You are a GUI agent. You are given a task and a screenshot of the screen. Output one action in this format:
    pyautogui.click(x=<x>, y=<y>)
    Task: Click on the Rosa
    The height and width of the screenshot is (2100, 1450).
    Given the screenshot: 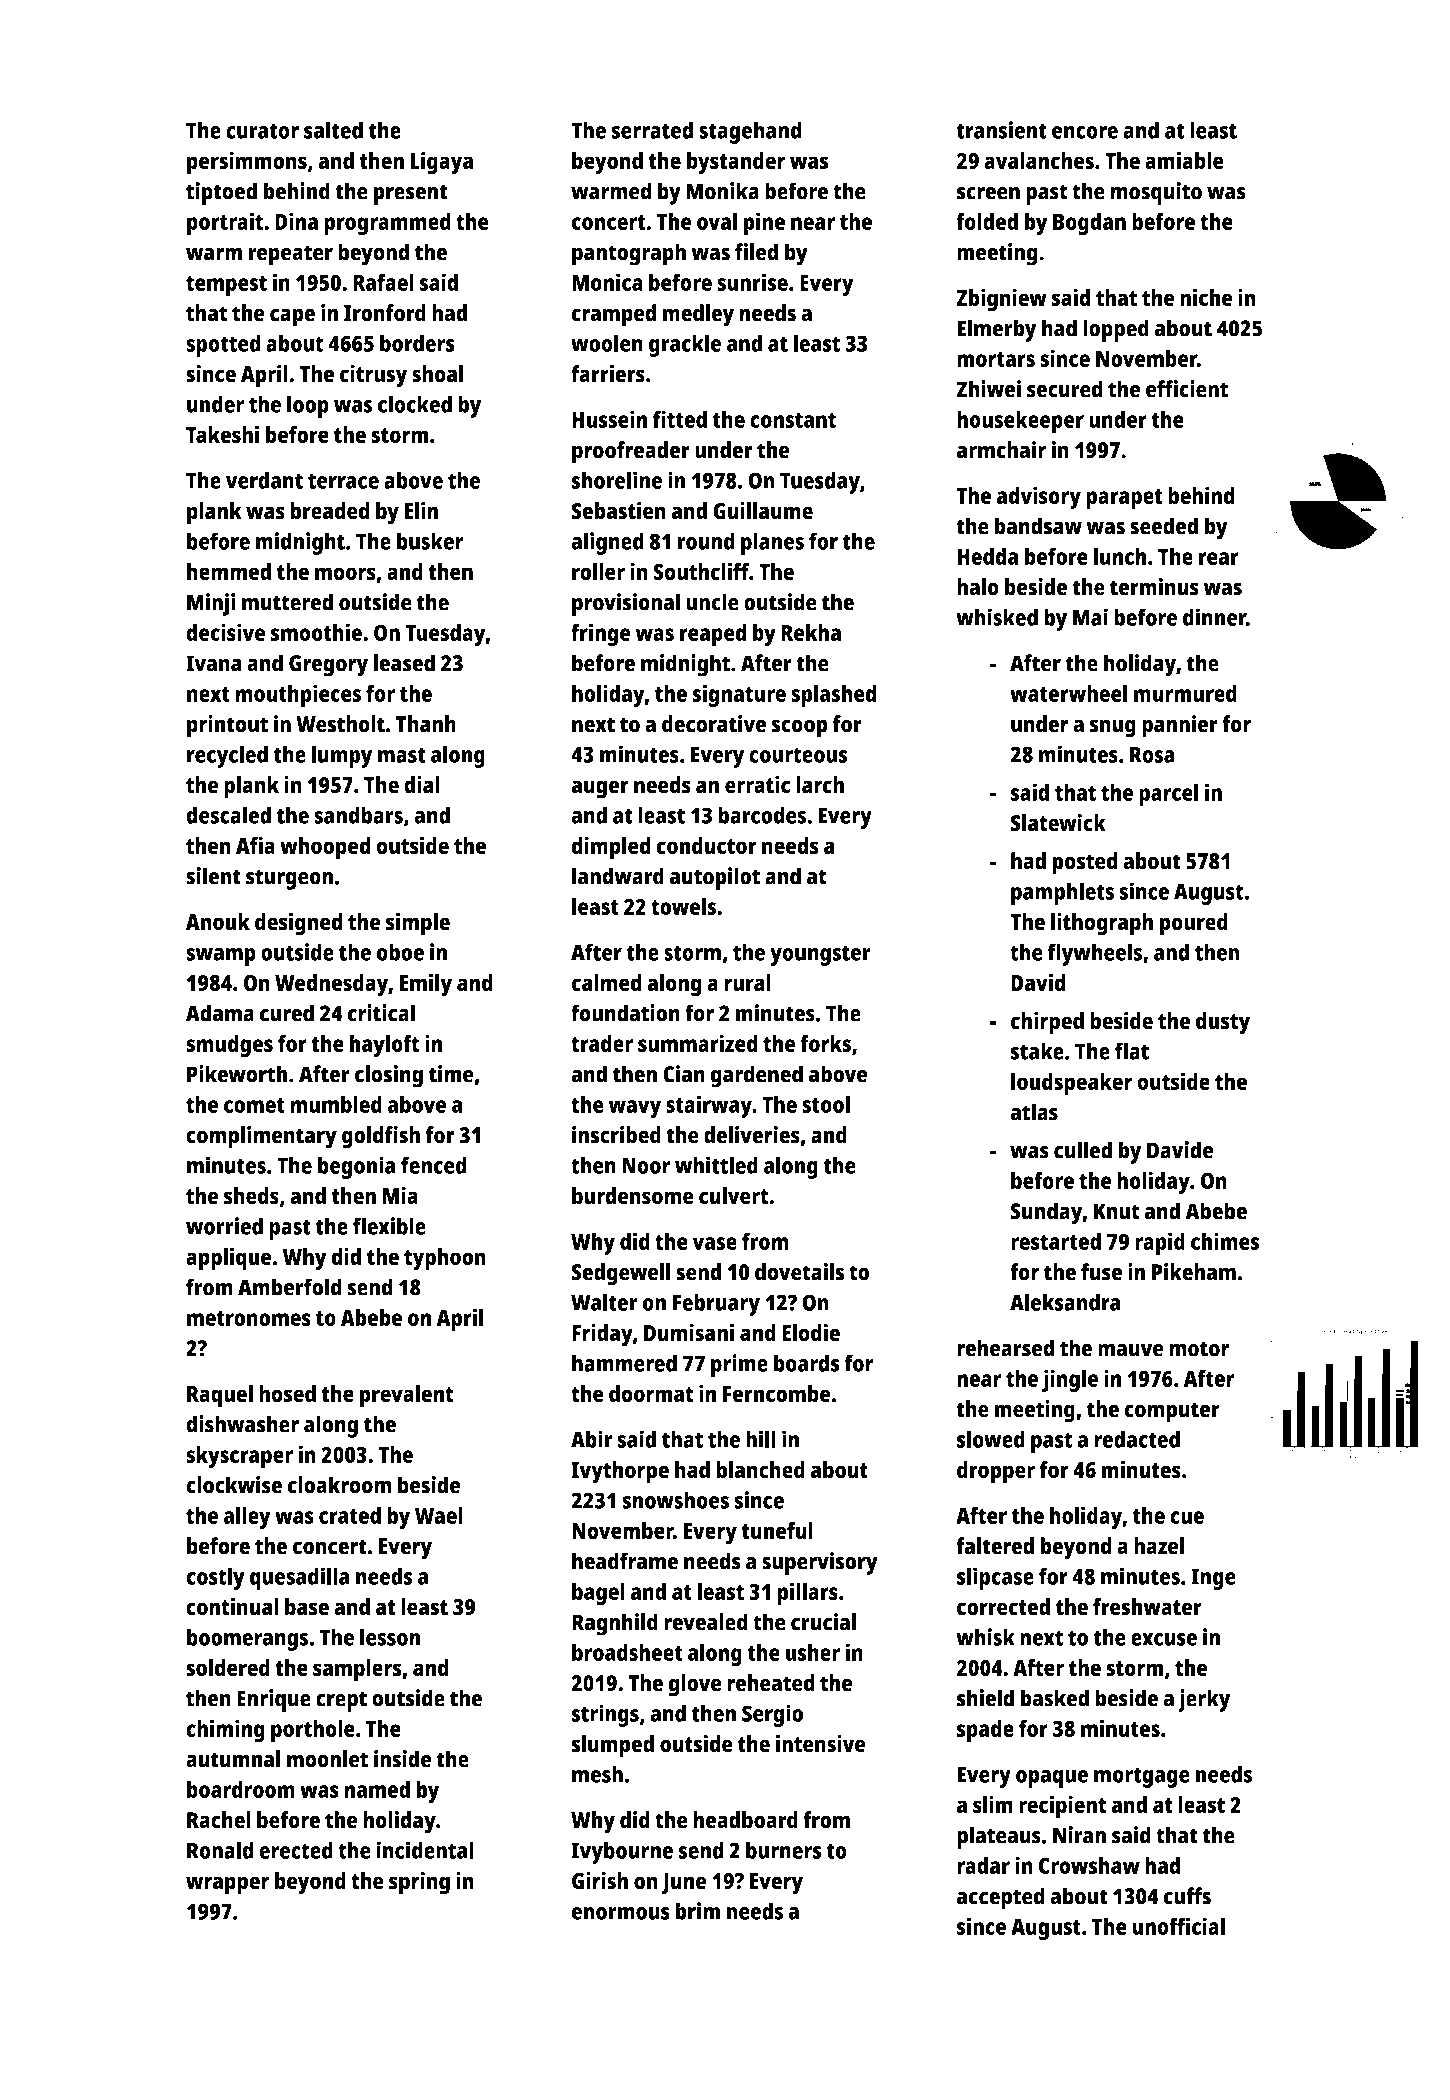 What is the action you would take?
    pyautogui.click(x=1152, y=754)
